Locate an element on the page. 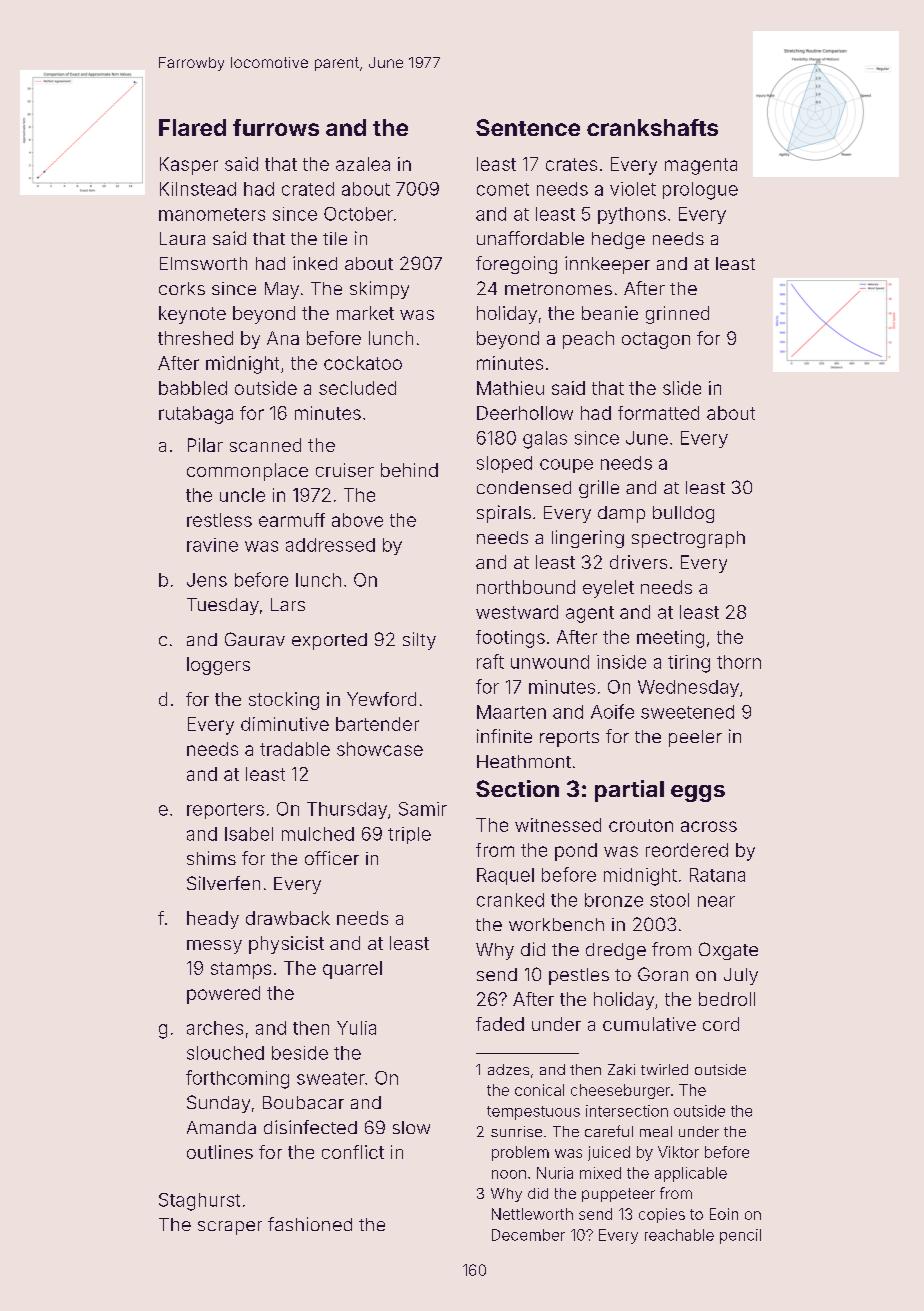 This page has height=1311, width=924. peeler is located at coordinates (695, 738).
